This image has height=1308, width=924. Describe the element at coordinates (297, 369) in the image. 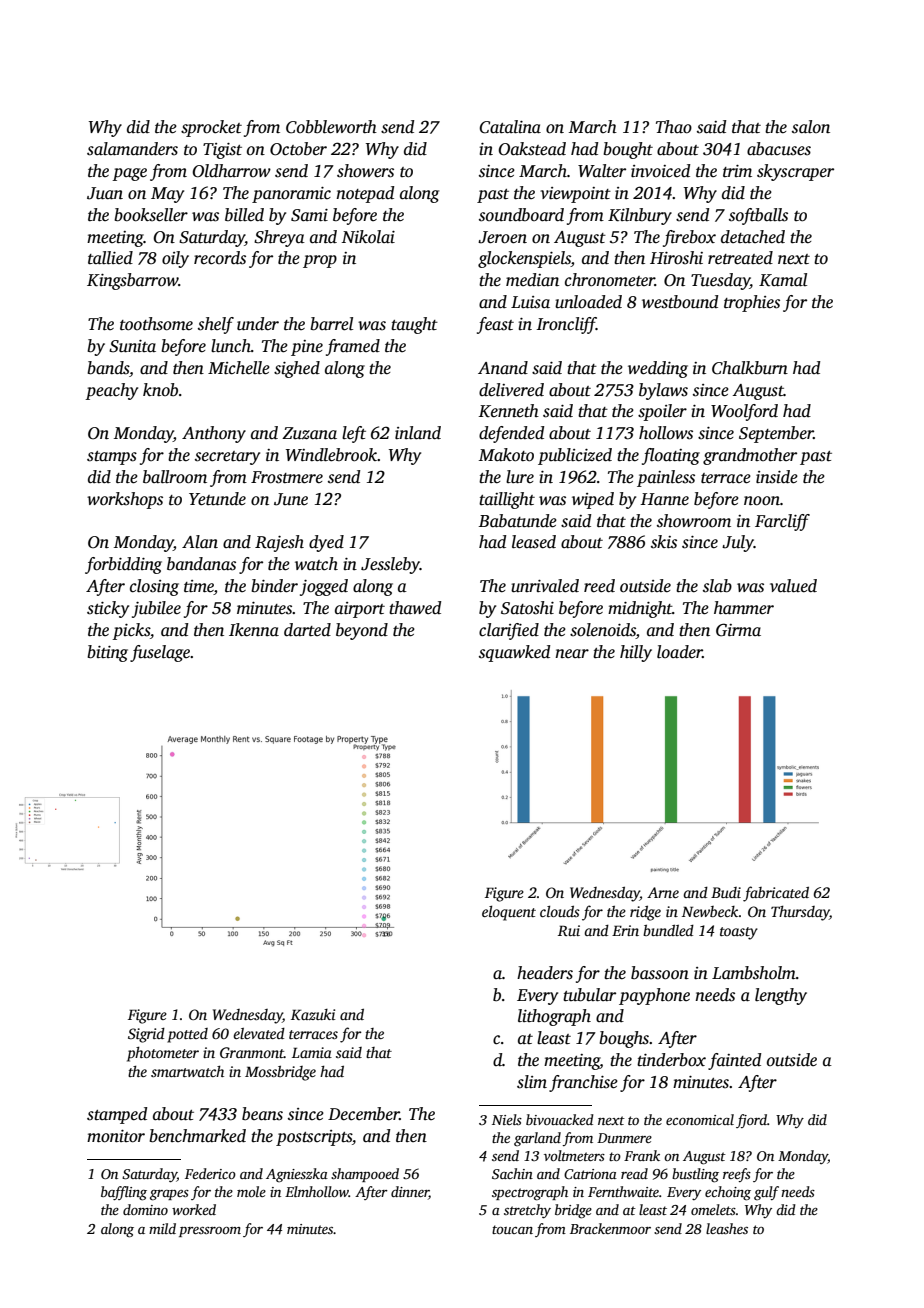

I see `sighed` at that location.
